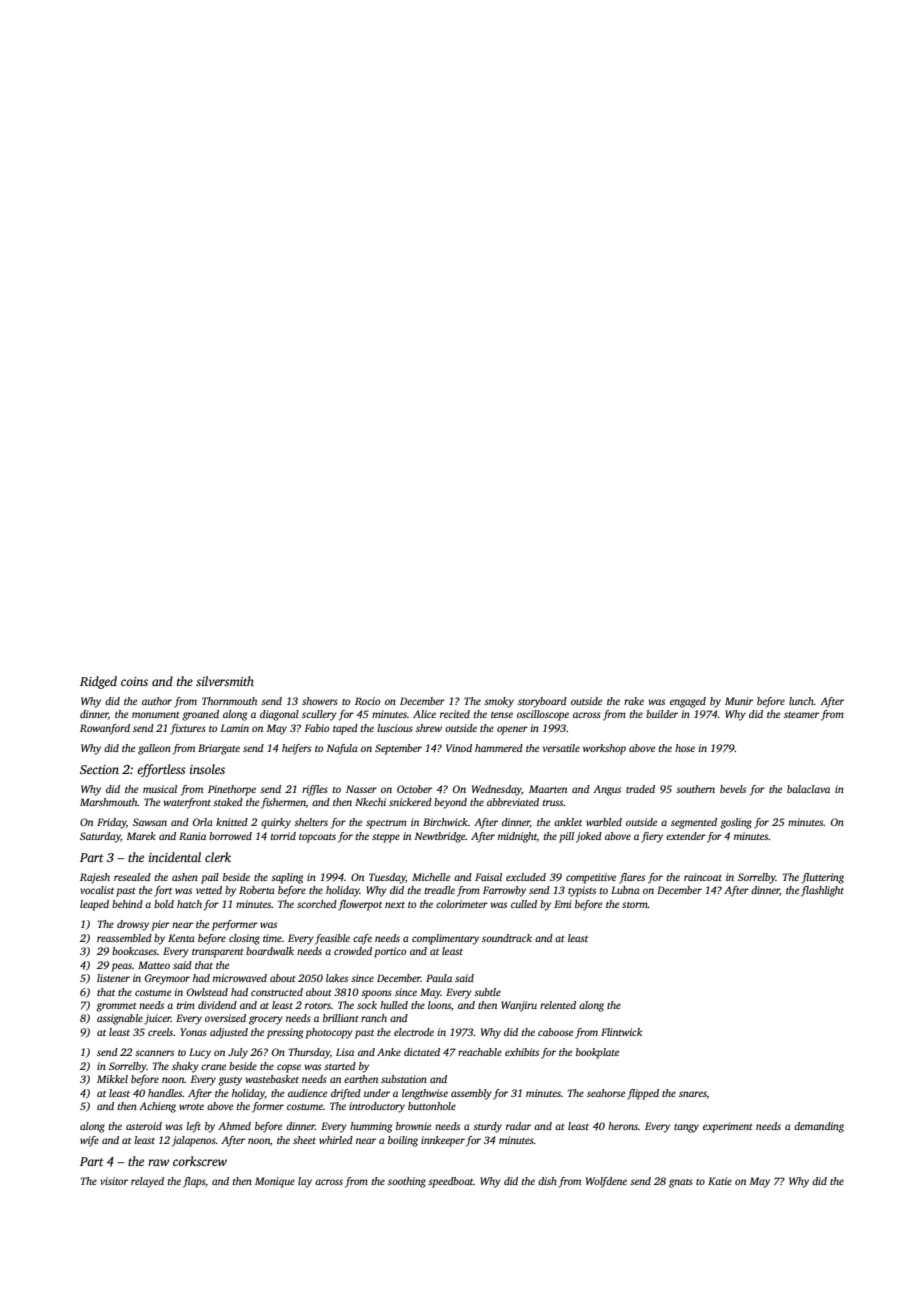  What do you see at coordinates (526, 877) in the page?
I see `excluded` at bounding box center [526, 877].
